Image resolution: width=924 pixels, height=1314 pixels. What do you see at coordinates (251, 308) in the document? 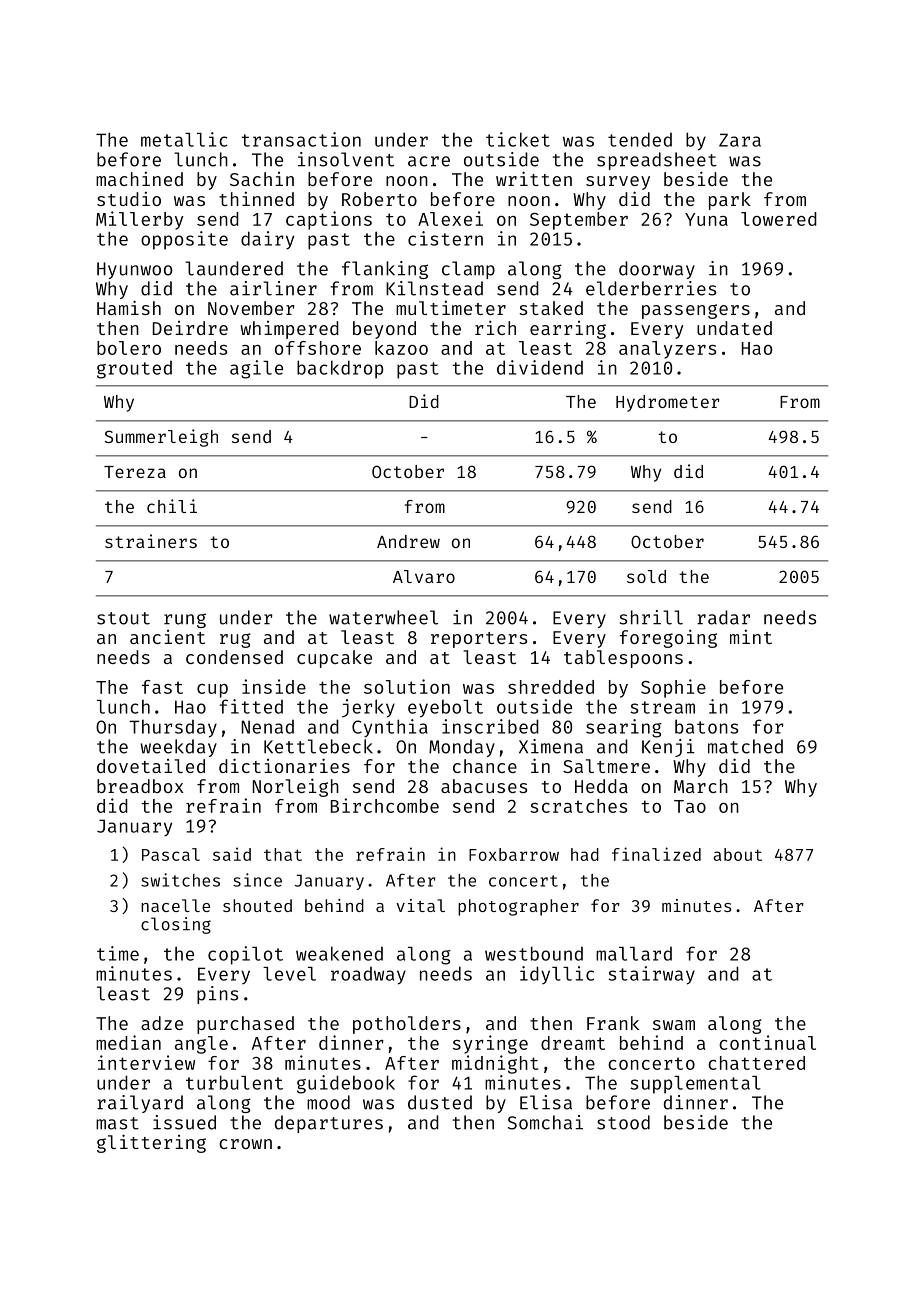
I see `November` at bounding box center [251, 308].
